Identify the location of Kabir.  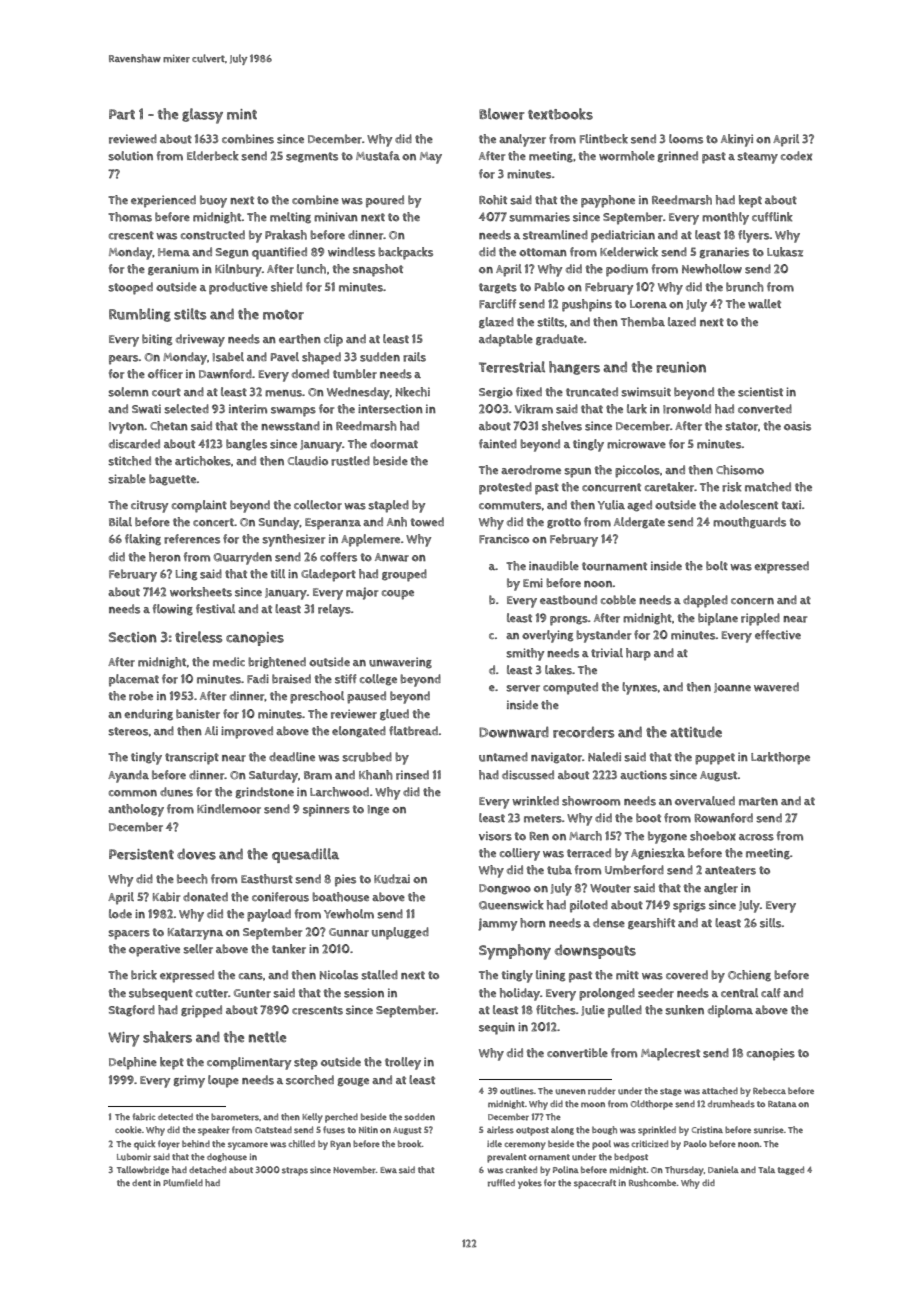
(166, 897).
